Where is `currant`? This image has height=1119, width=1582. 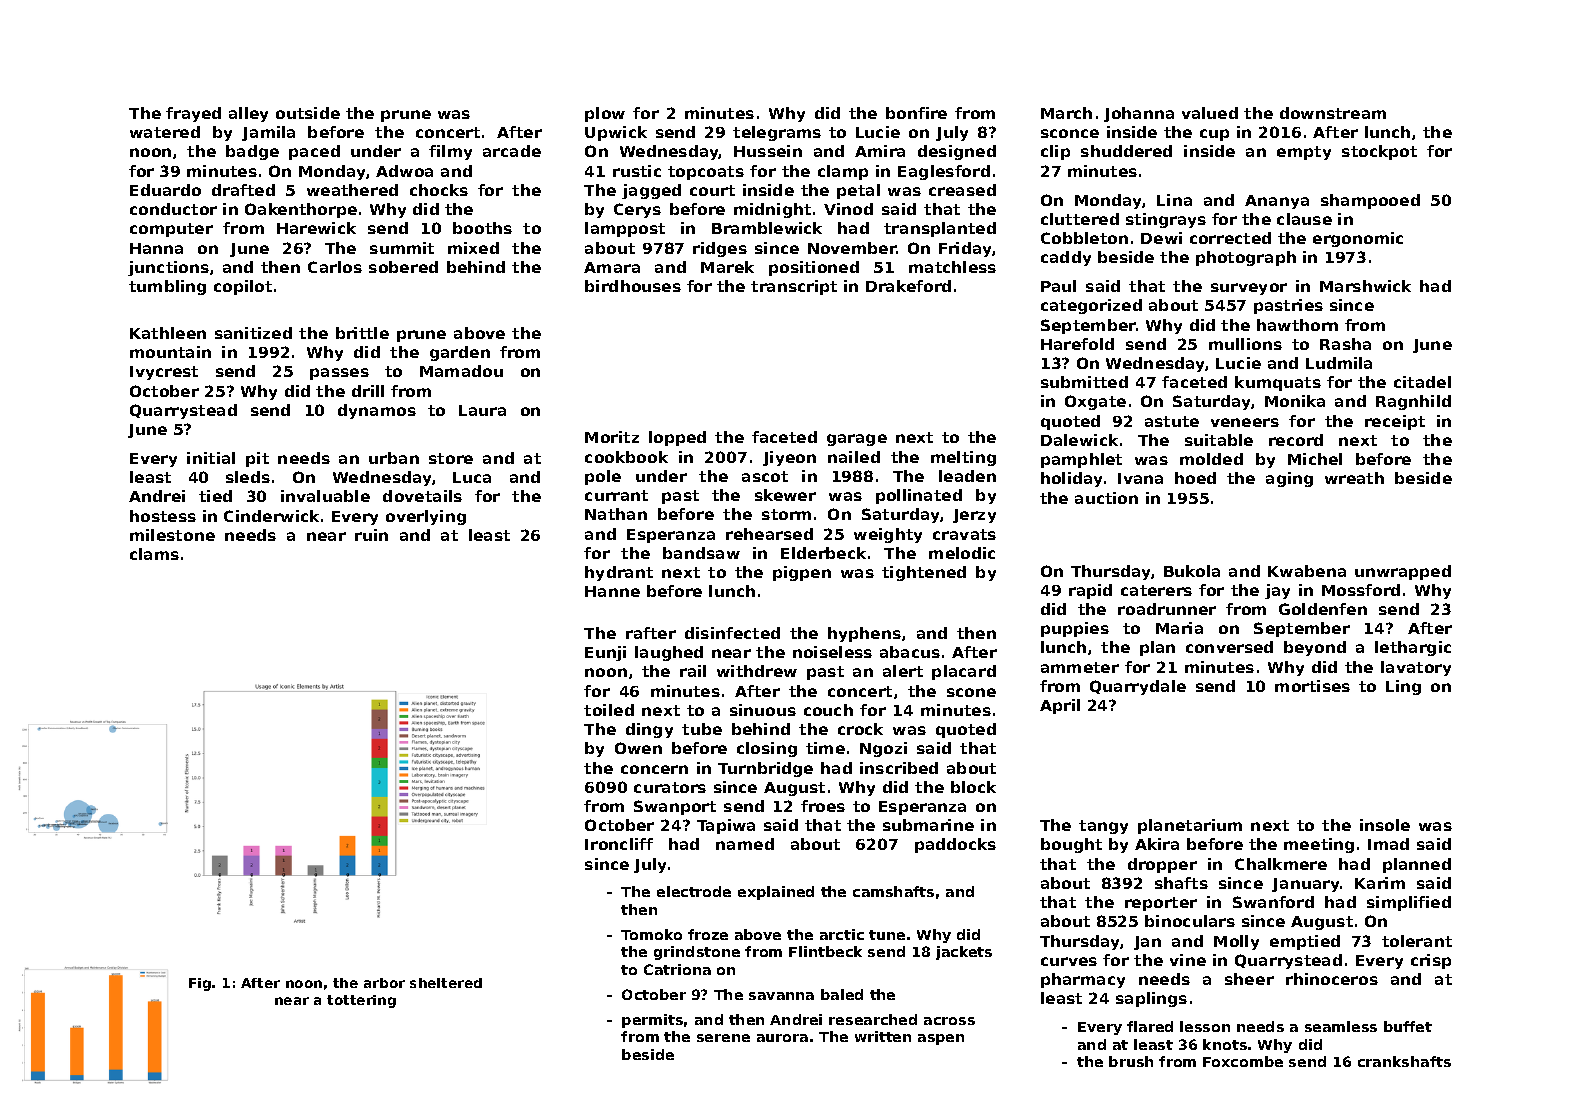
currant is located at coordinates (616, 495).
